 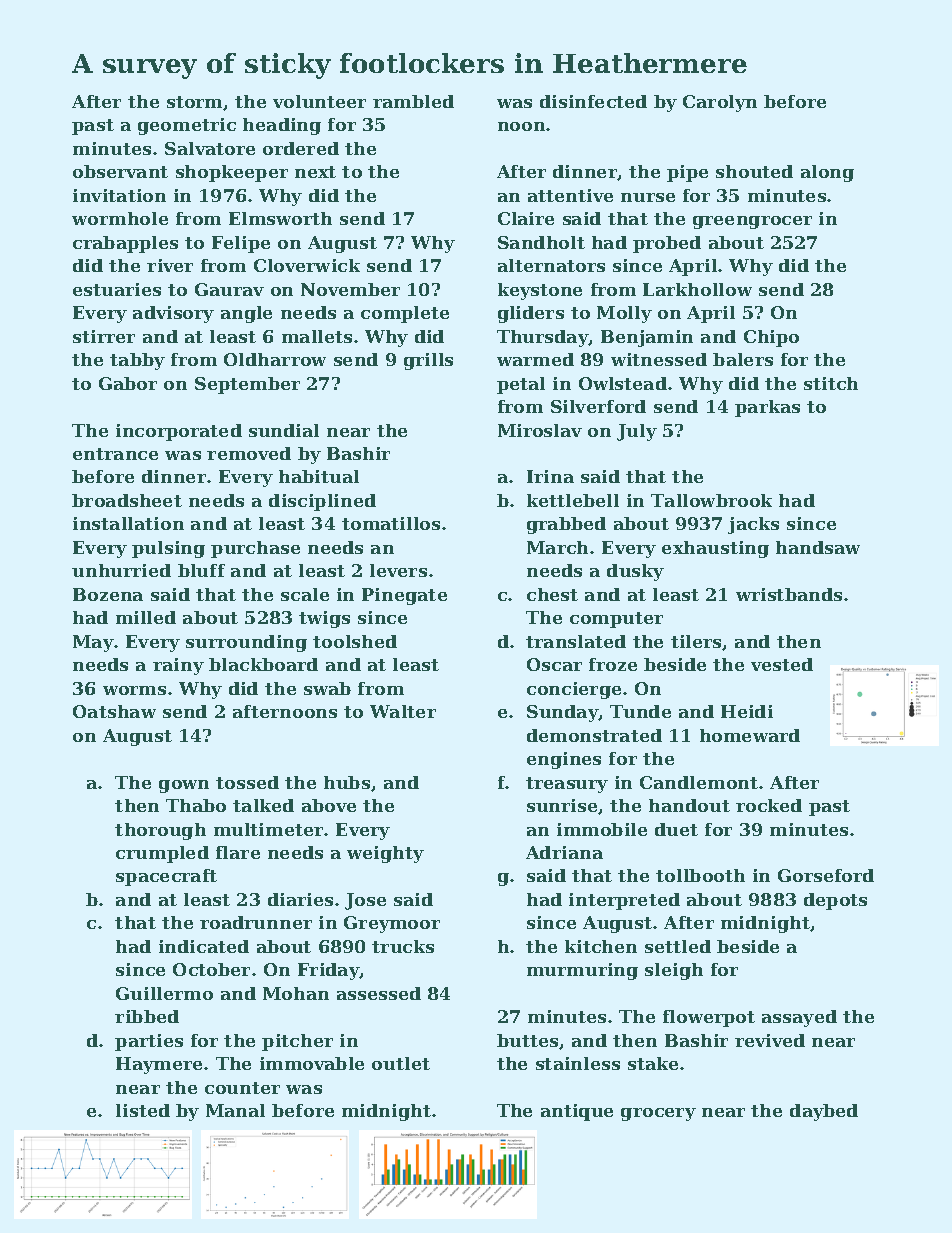 What do you see at coordinates (194, 102) in the screenshot?
I see `storm` at bounding box center [194, 102].
